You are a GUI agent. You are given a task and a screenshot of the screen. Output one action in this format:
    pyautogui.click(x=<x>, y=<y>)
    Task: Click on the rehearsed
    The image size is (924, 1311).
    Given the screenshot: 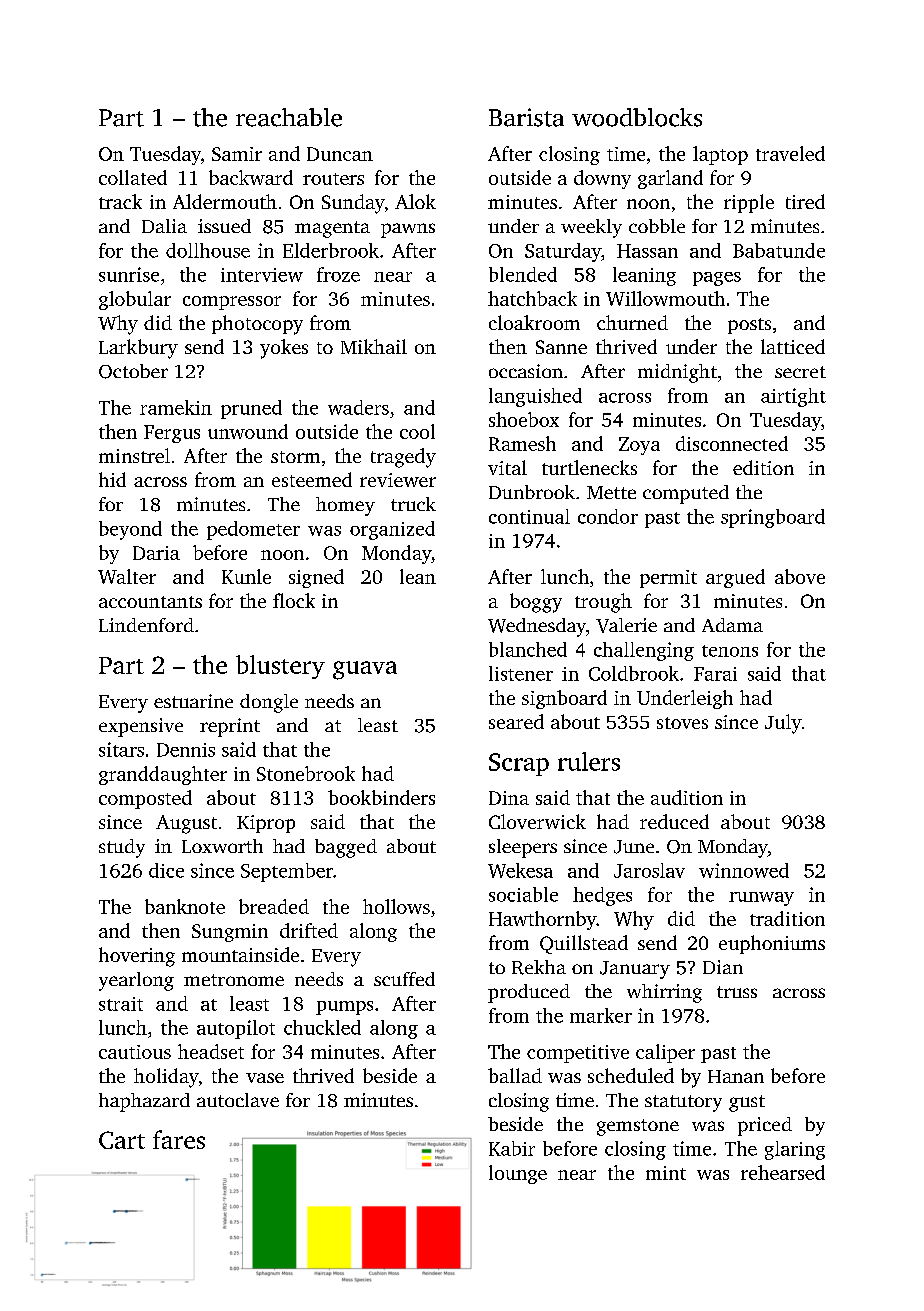 What is the action you would take?
    pyautogui.click(x=783, y=1172)
